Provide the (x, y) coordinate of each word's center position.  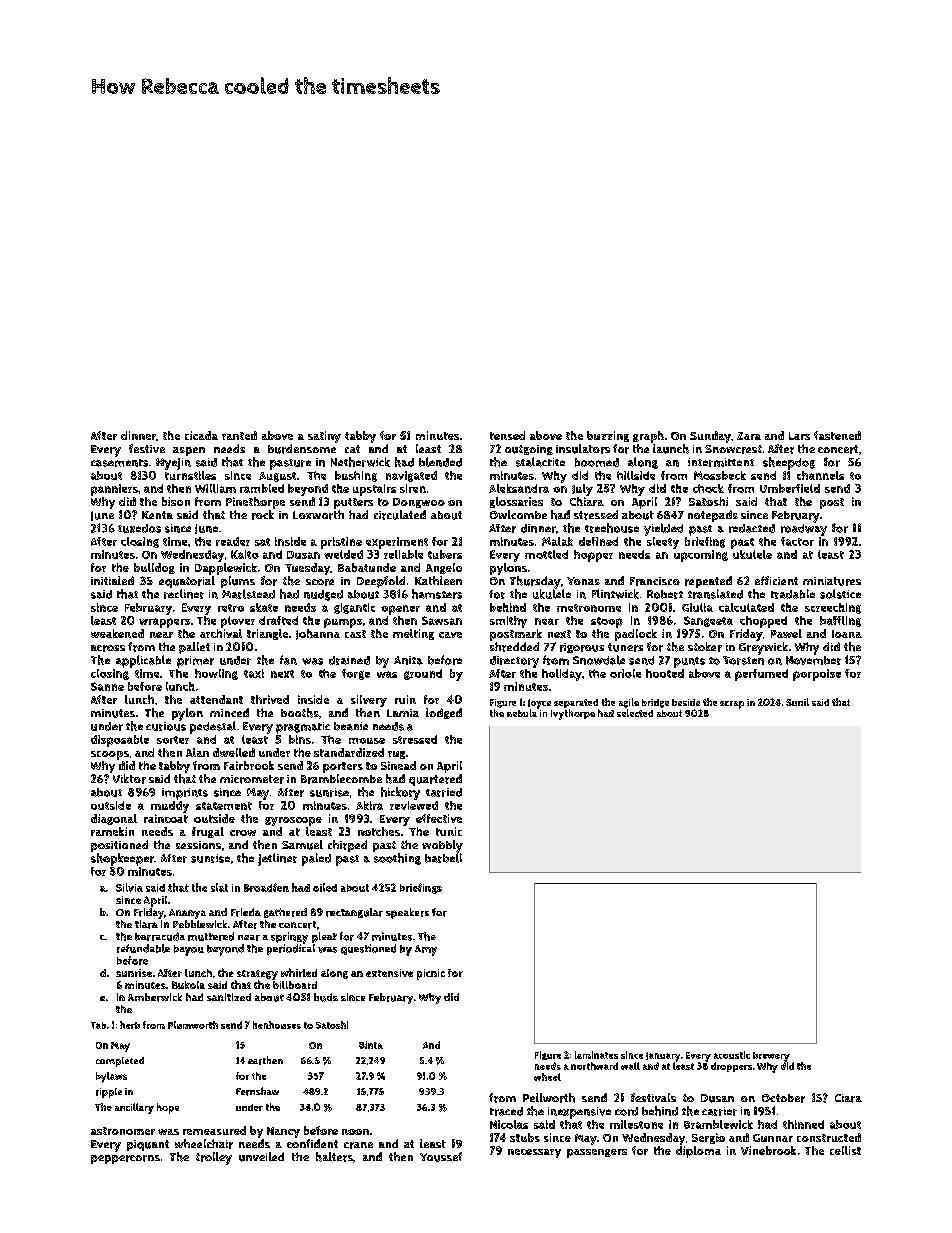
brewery (771, 1057)
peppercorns (125, 1159)
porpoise (817, 675)
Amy (426, 950)
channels (820, 475)
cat (352, 449)
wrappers (164, 623)
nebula (522, 713)
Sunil (797, 702)
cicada (201, 435)
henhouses (277, 1025)
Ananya (187, 914)
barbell (443, 858)
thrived (270, 699)
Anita (408, 660)
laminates (596, 1055)
